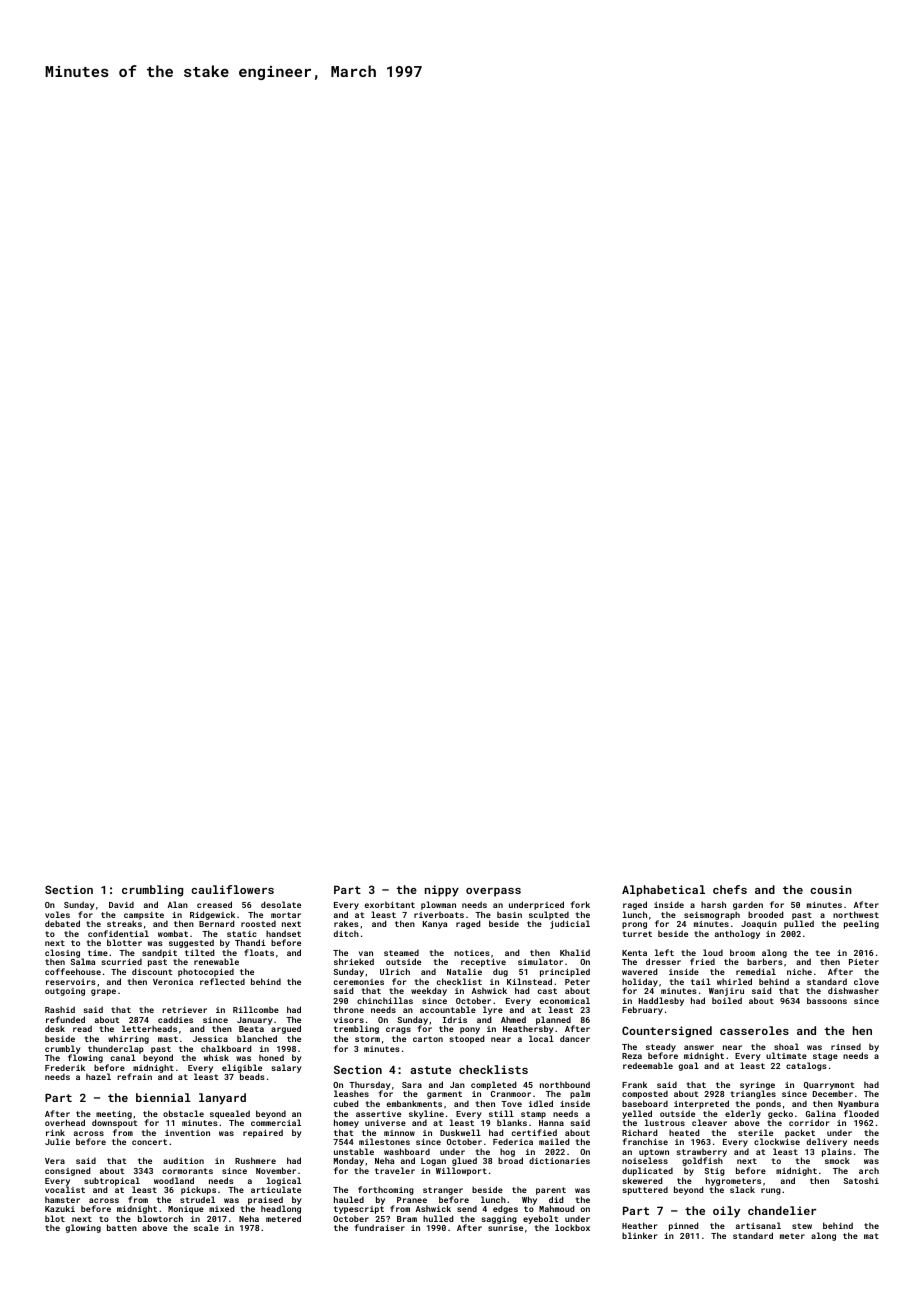  Describe the element at coordinates (683, 1226) in the image. I see `pinned` at that location.
